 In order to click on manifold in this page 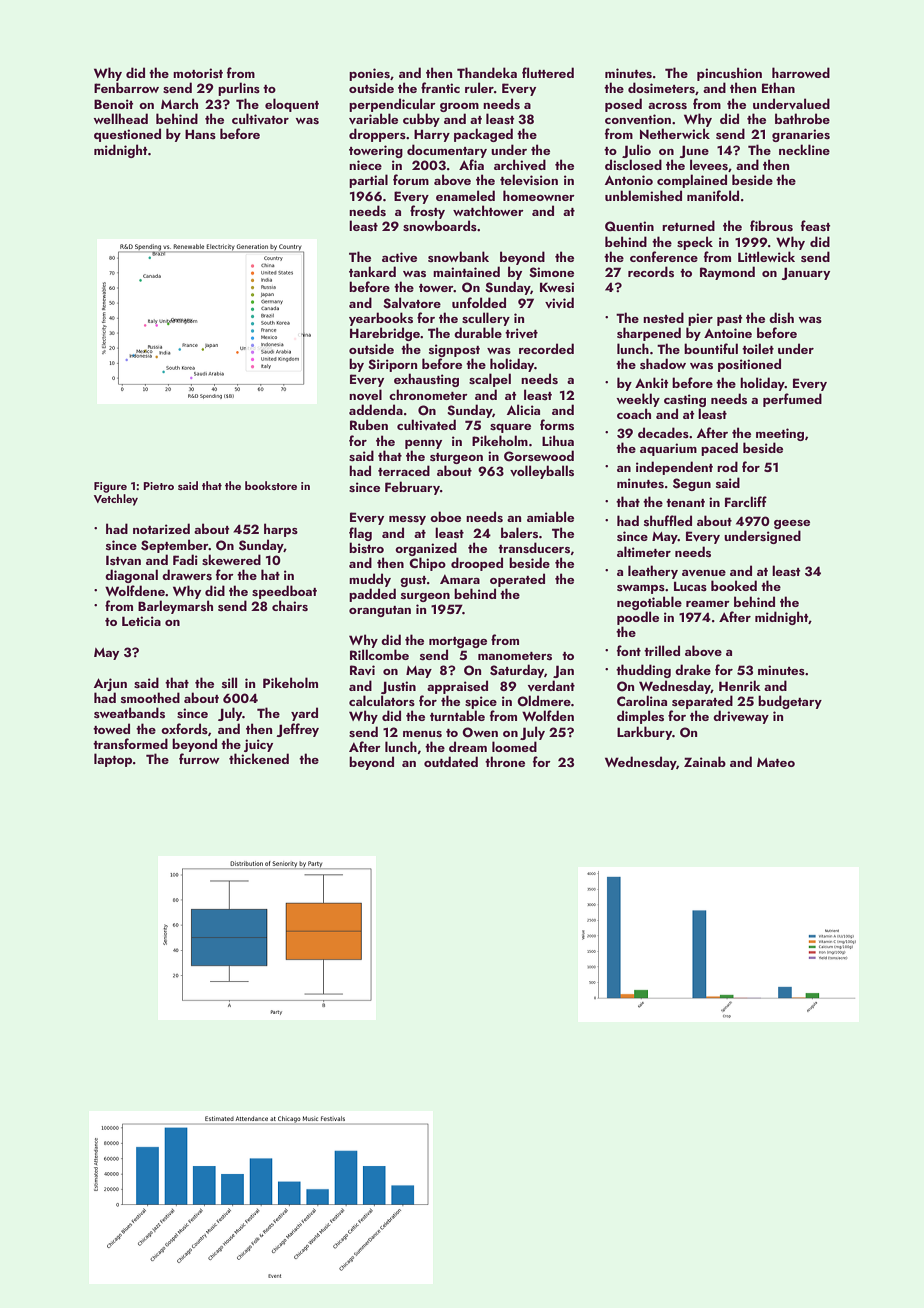, I will do `click(713, 195)`.
